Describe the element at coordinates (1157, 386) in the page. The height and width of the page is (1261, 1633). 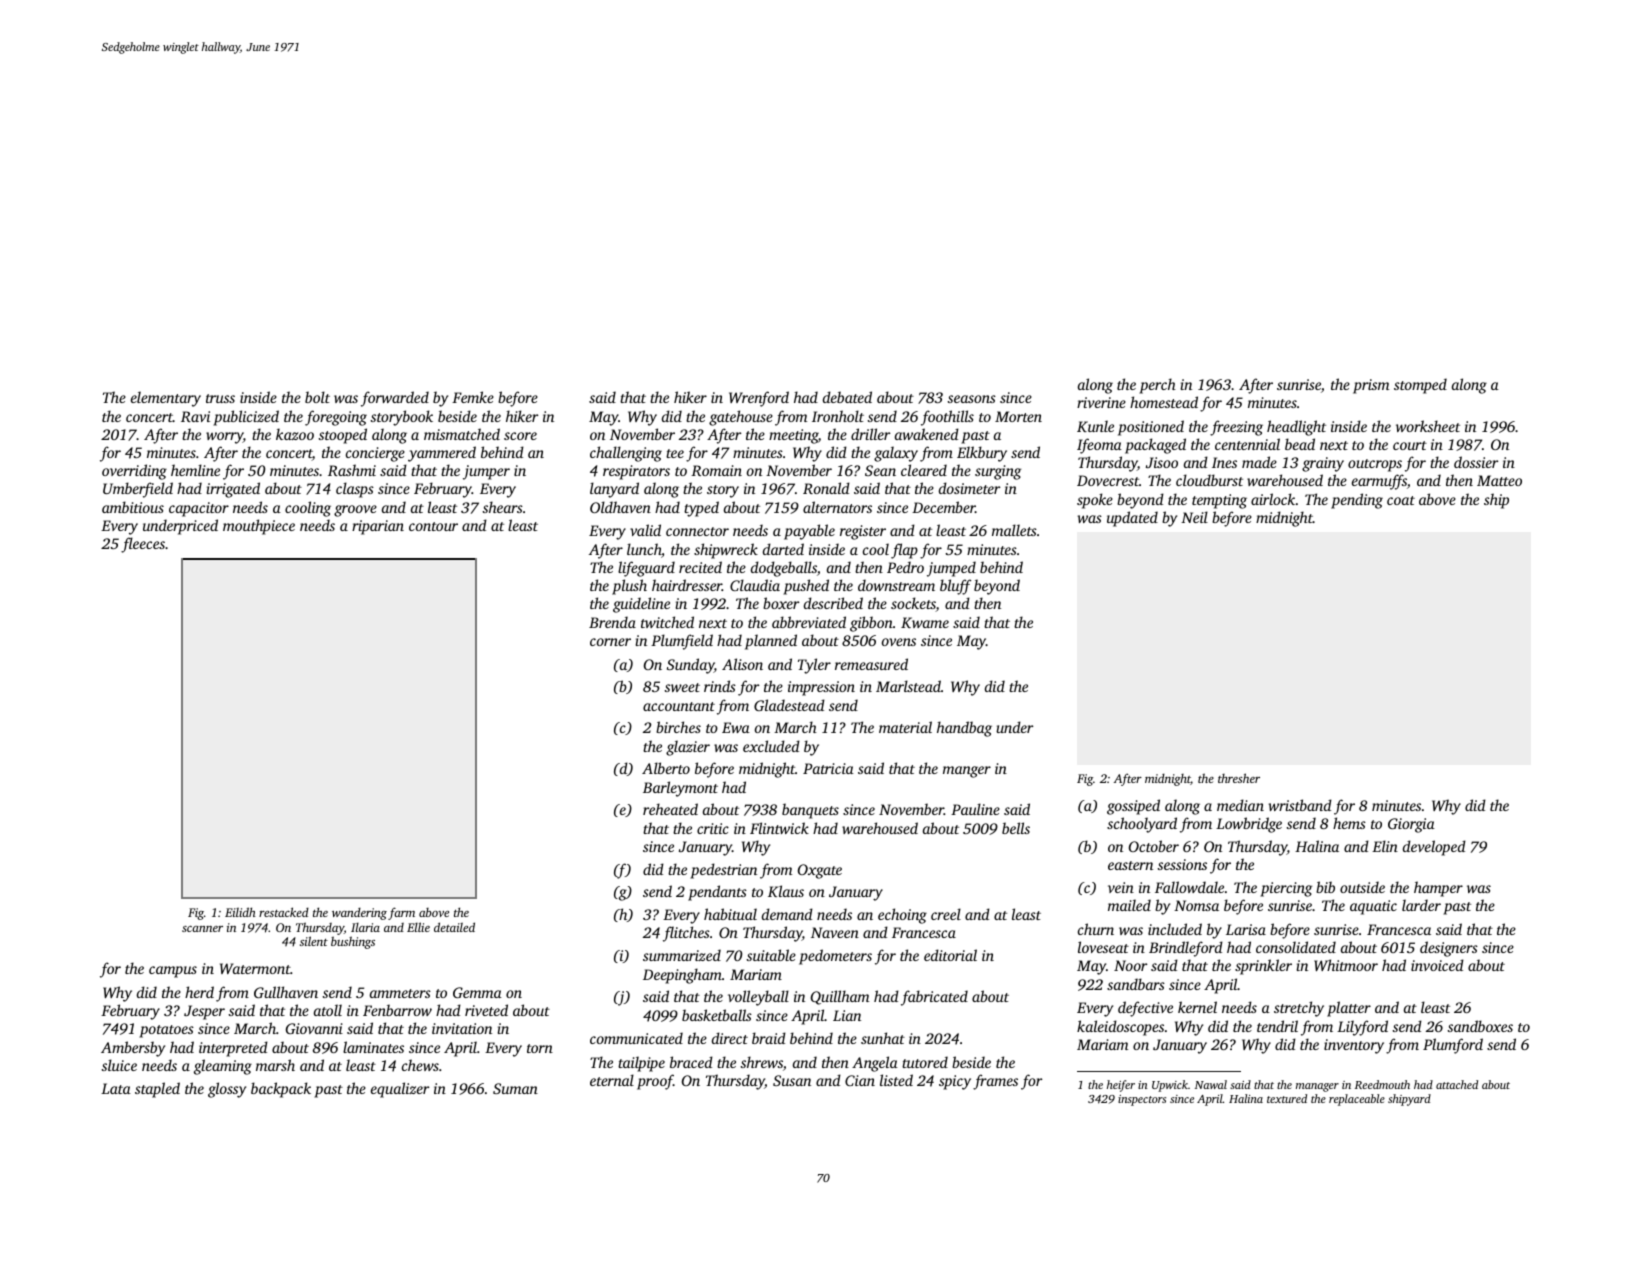
I see `perch` at that location.
